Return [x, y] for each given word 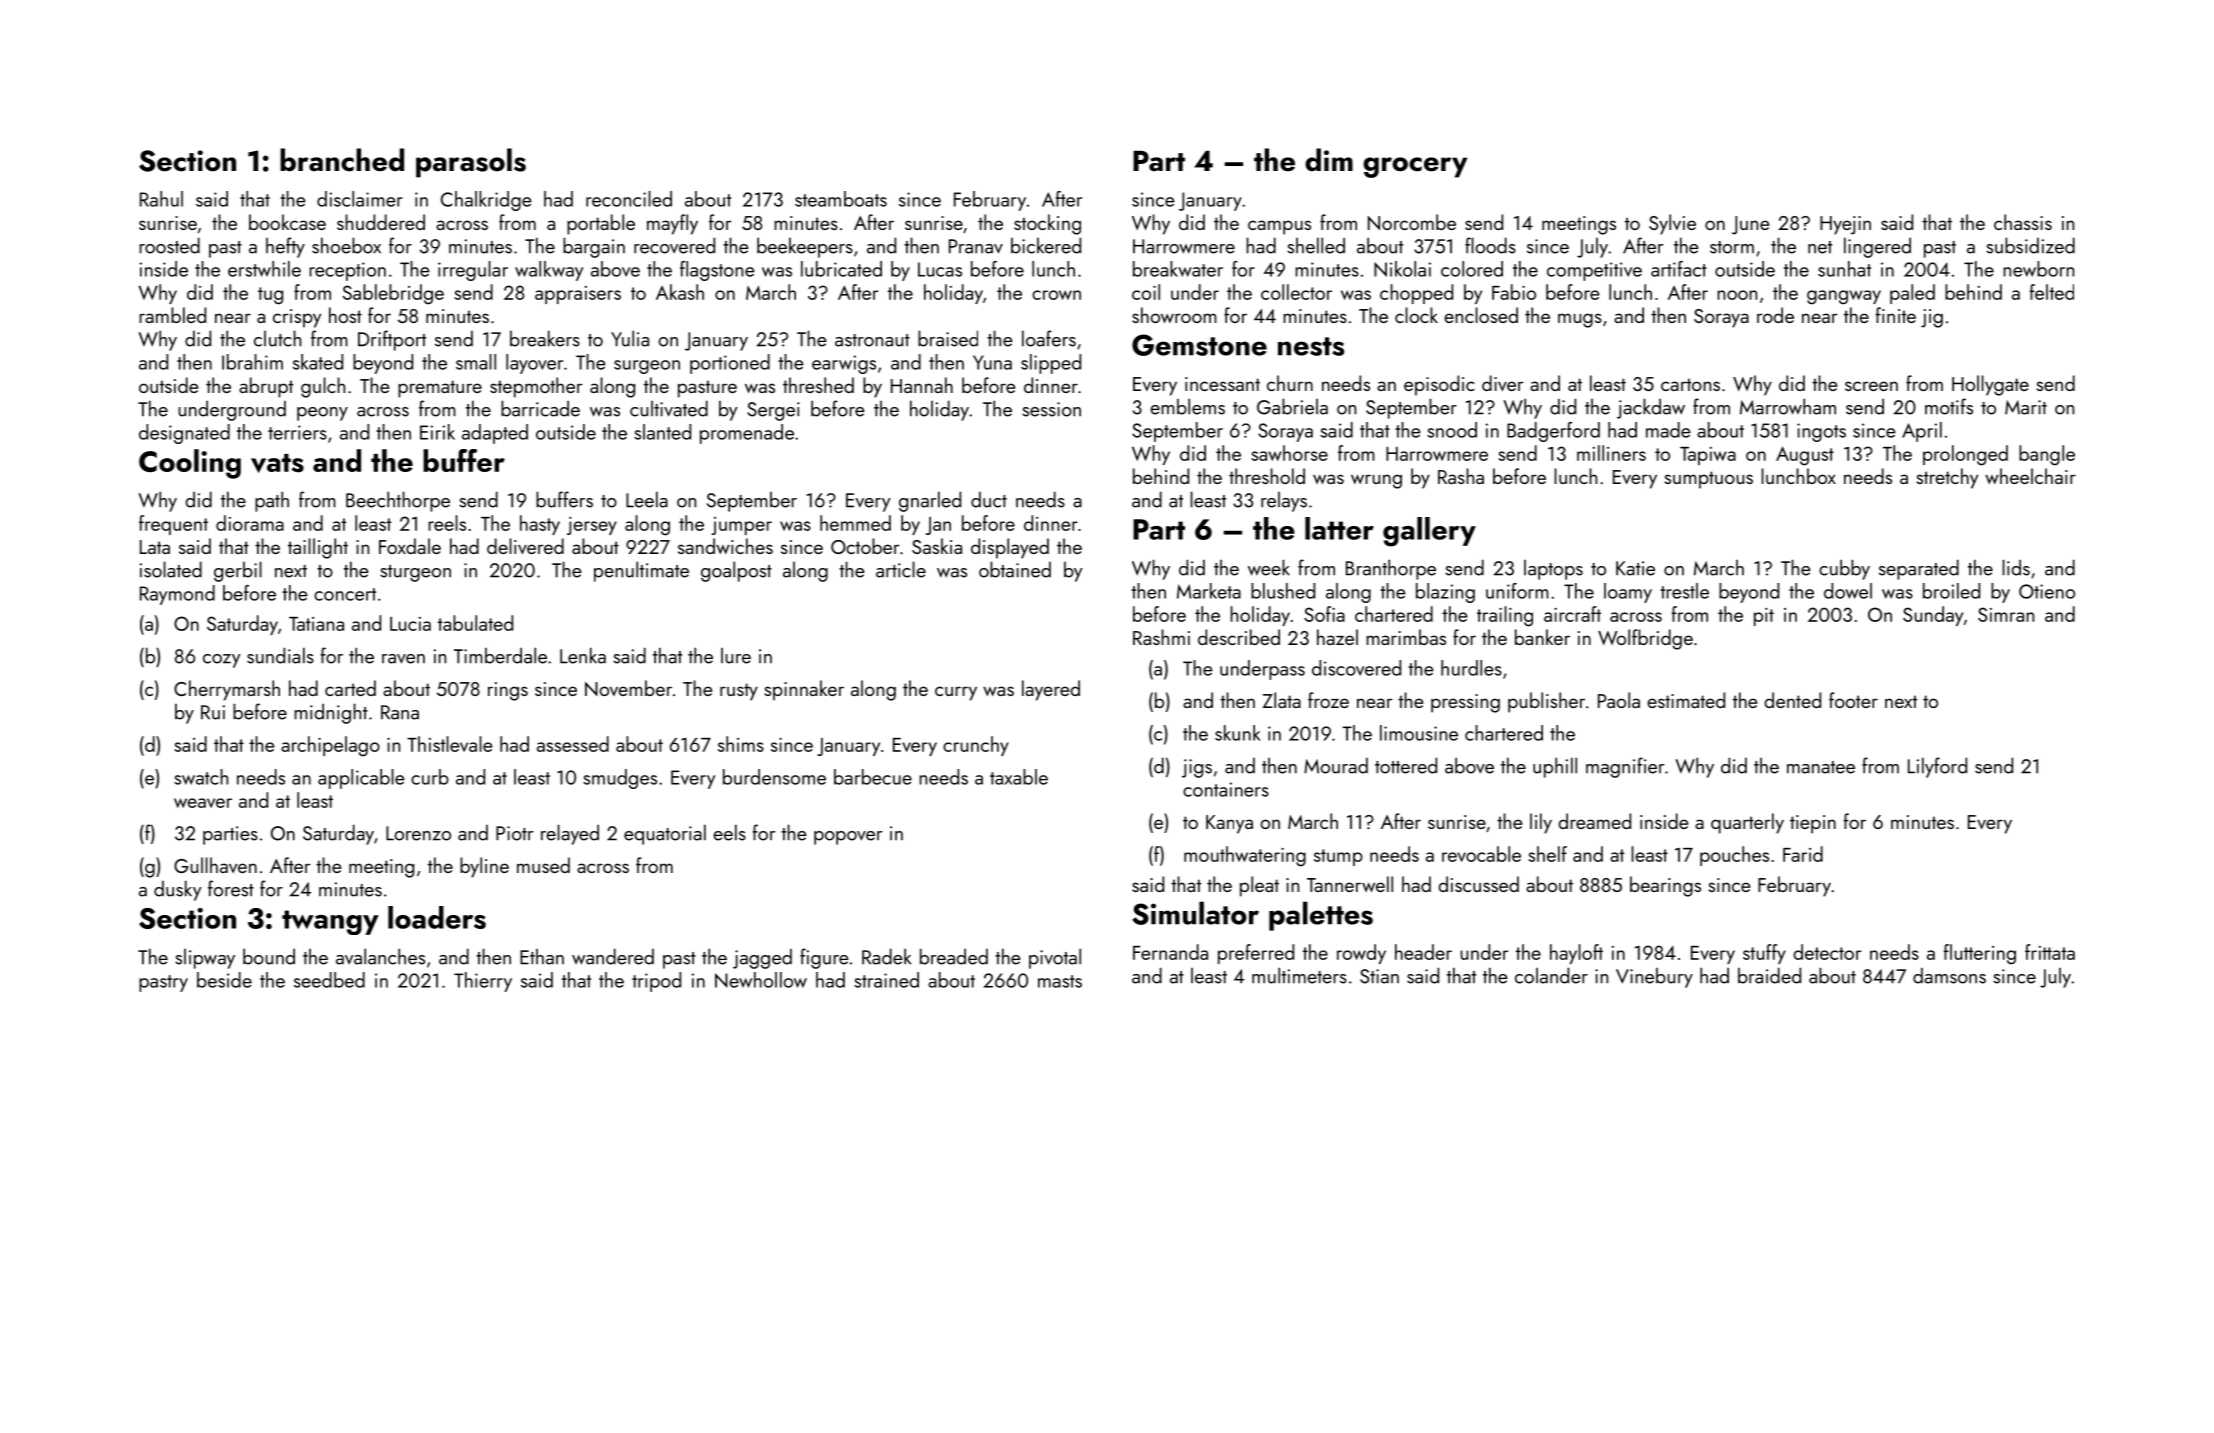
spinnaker [804, 690]
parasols [471, 163]
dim [1329, 160]
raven [403, 659]
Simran [2006, 614]
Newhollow [761, 980]
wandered [613, 956]
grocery [1415, 167]
